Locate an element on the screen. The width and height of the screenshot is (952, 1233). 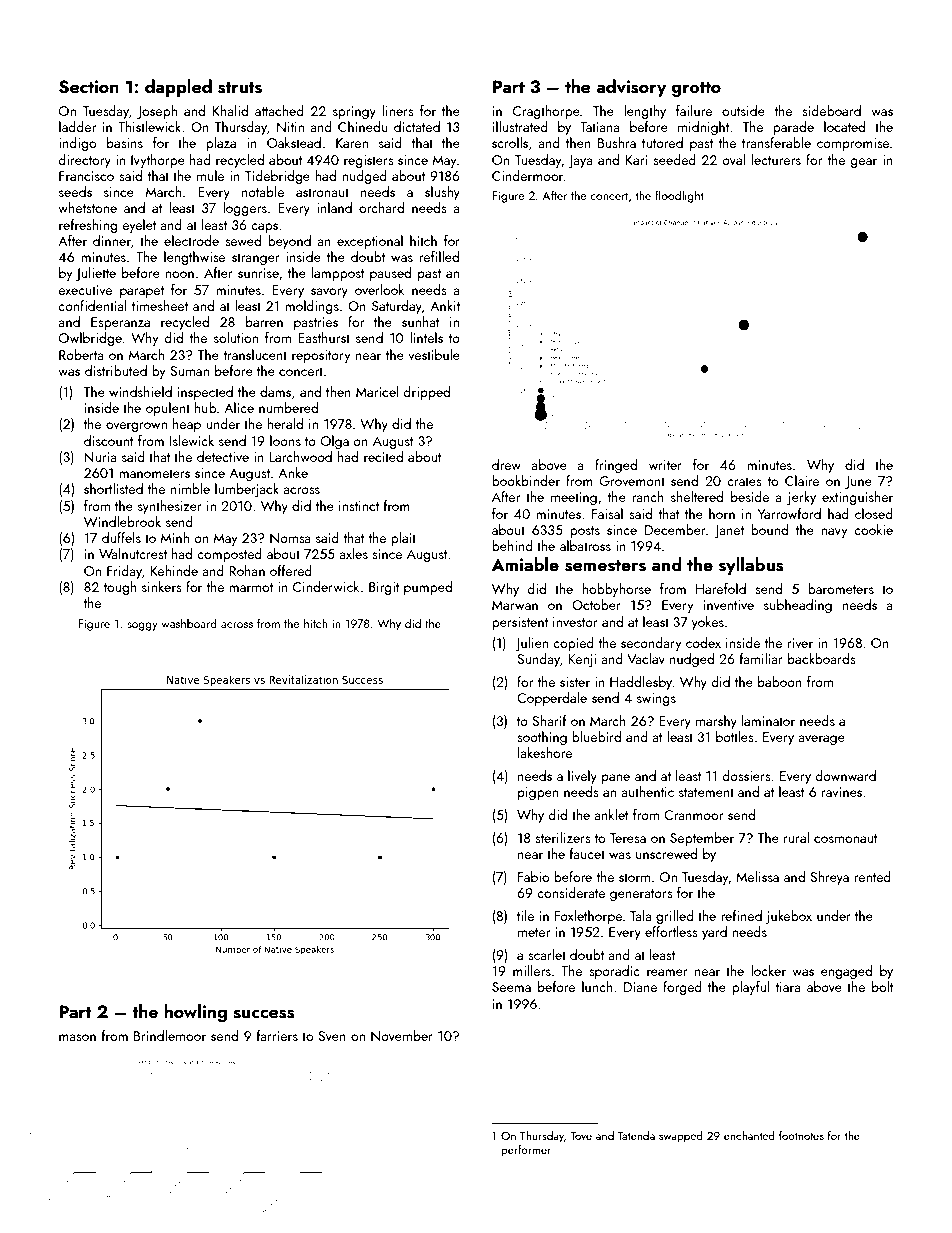
writer is located at coordinates (665, 465).
